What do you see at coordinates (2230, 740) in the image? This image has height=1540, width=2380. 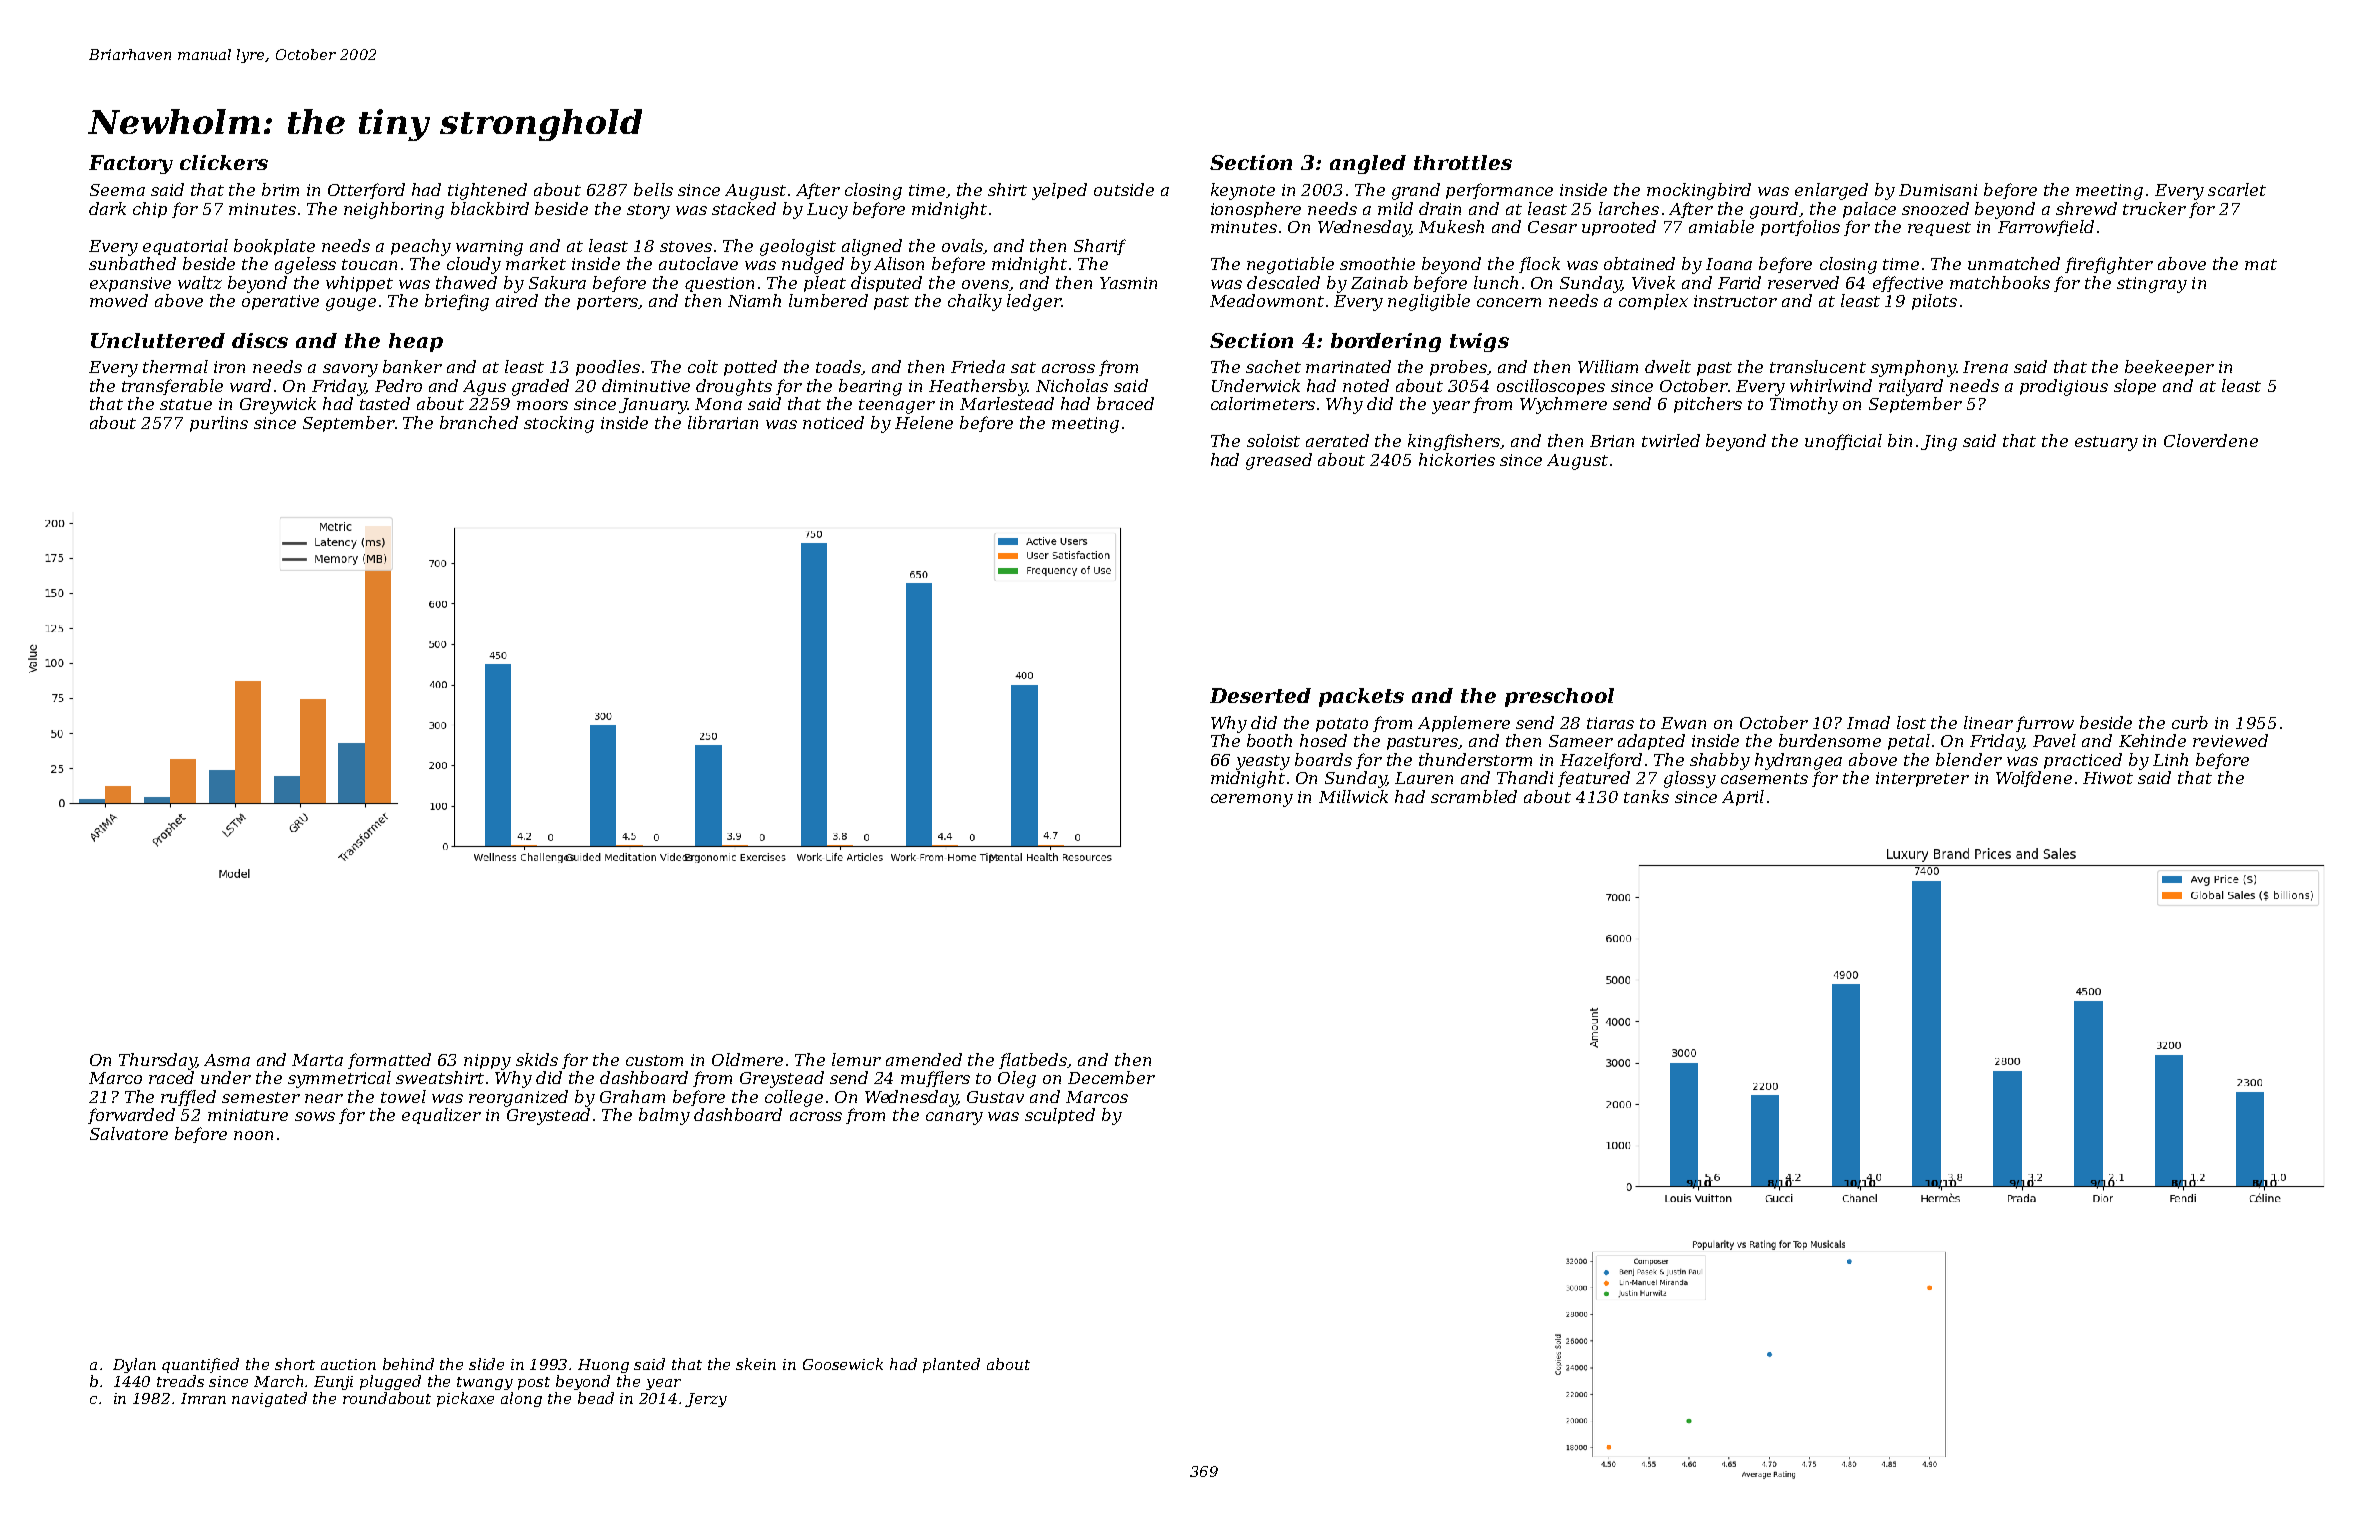 I see `reviewed` at bounding box center [2230, 740].
